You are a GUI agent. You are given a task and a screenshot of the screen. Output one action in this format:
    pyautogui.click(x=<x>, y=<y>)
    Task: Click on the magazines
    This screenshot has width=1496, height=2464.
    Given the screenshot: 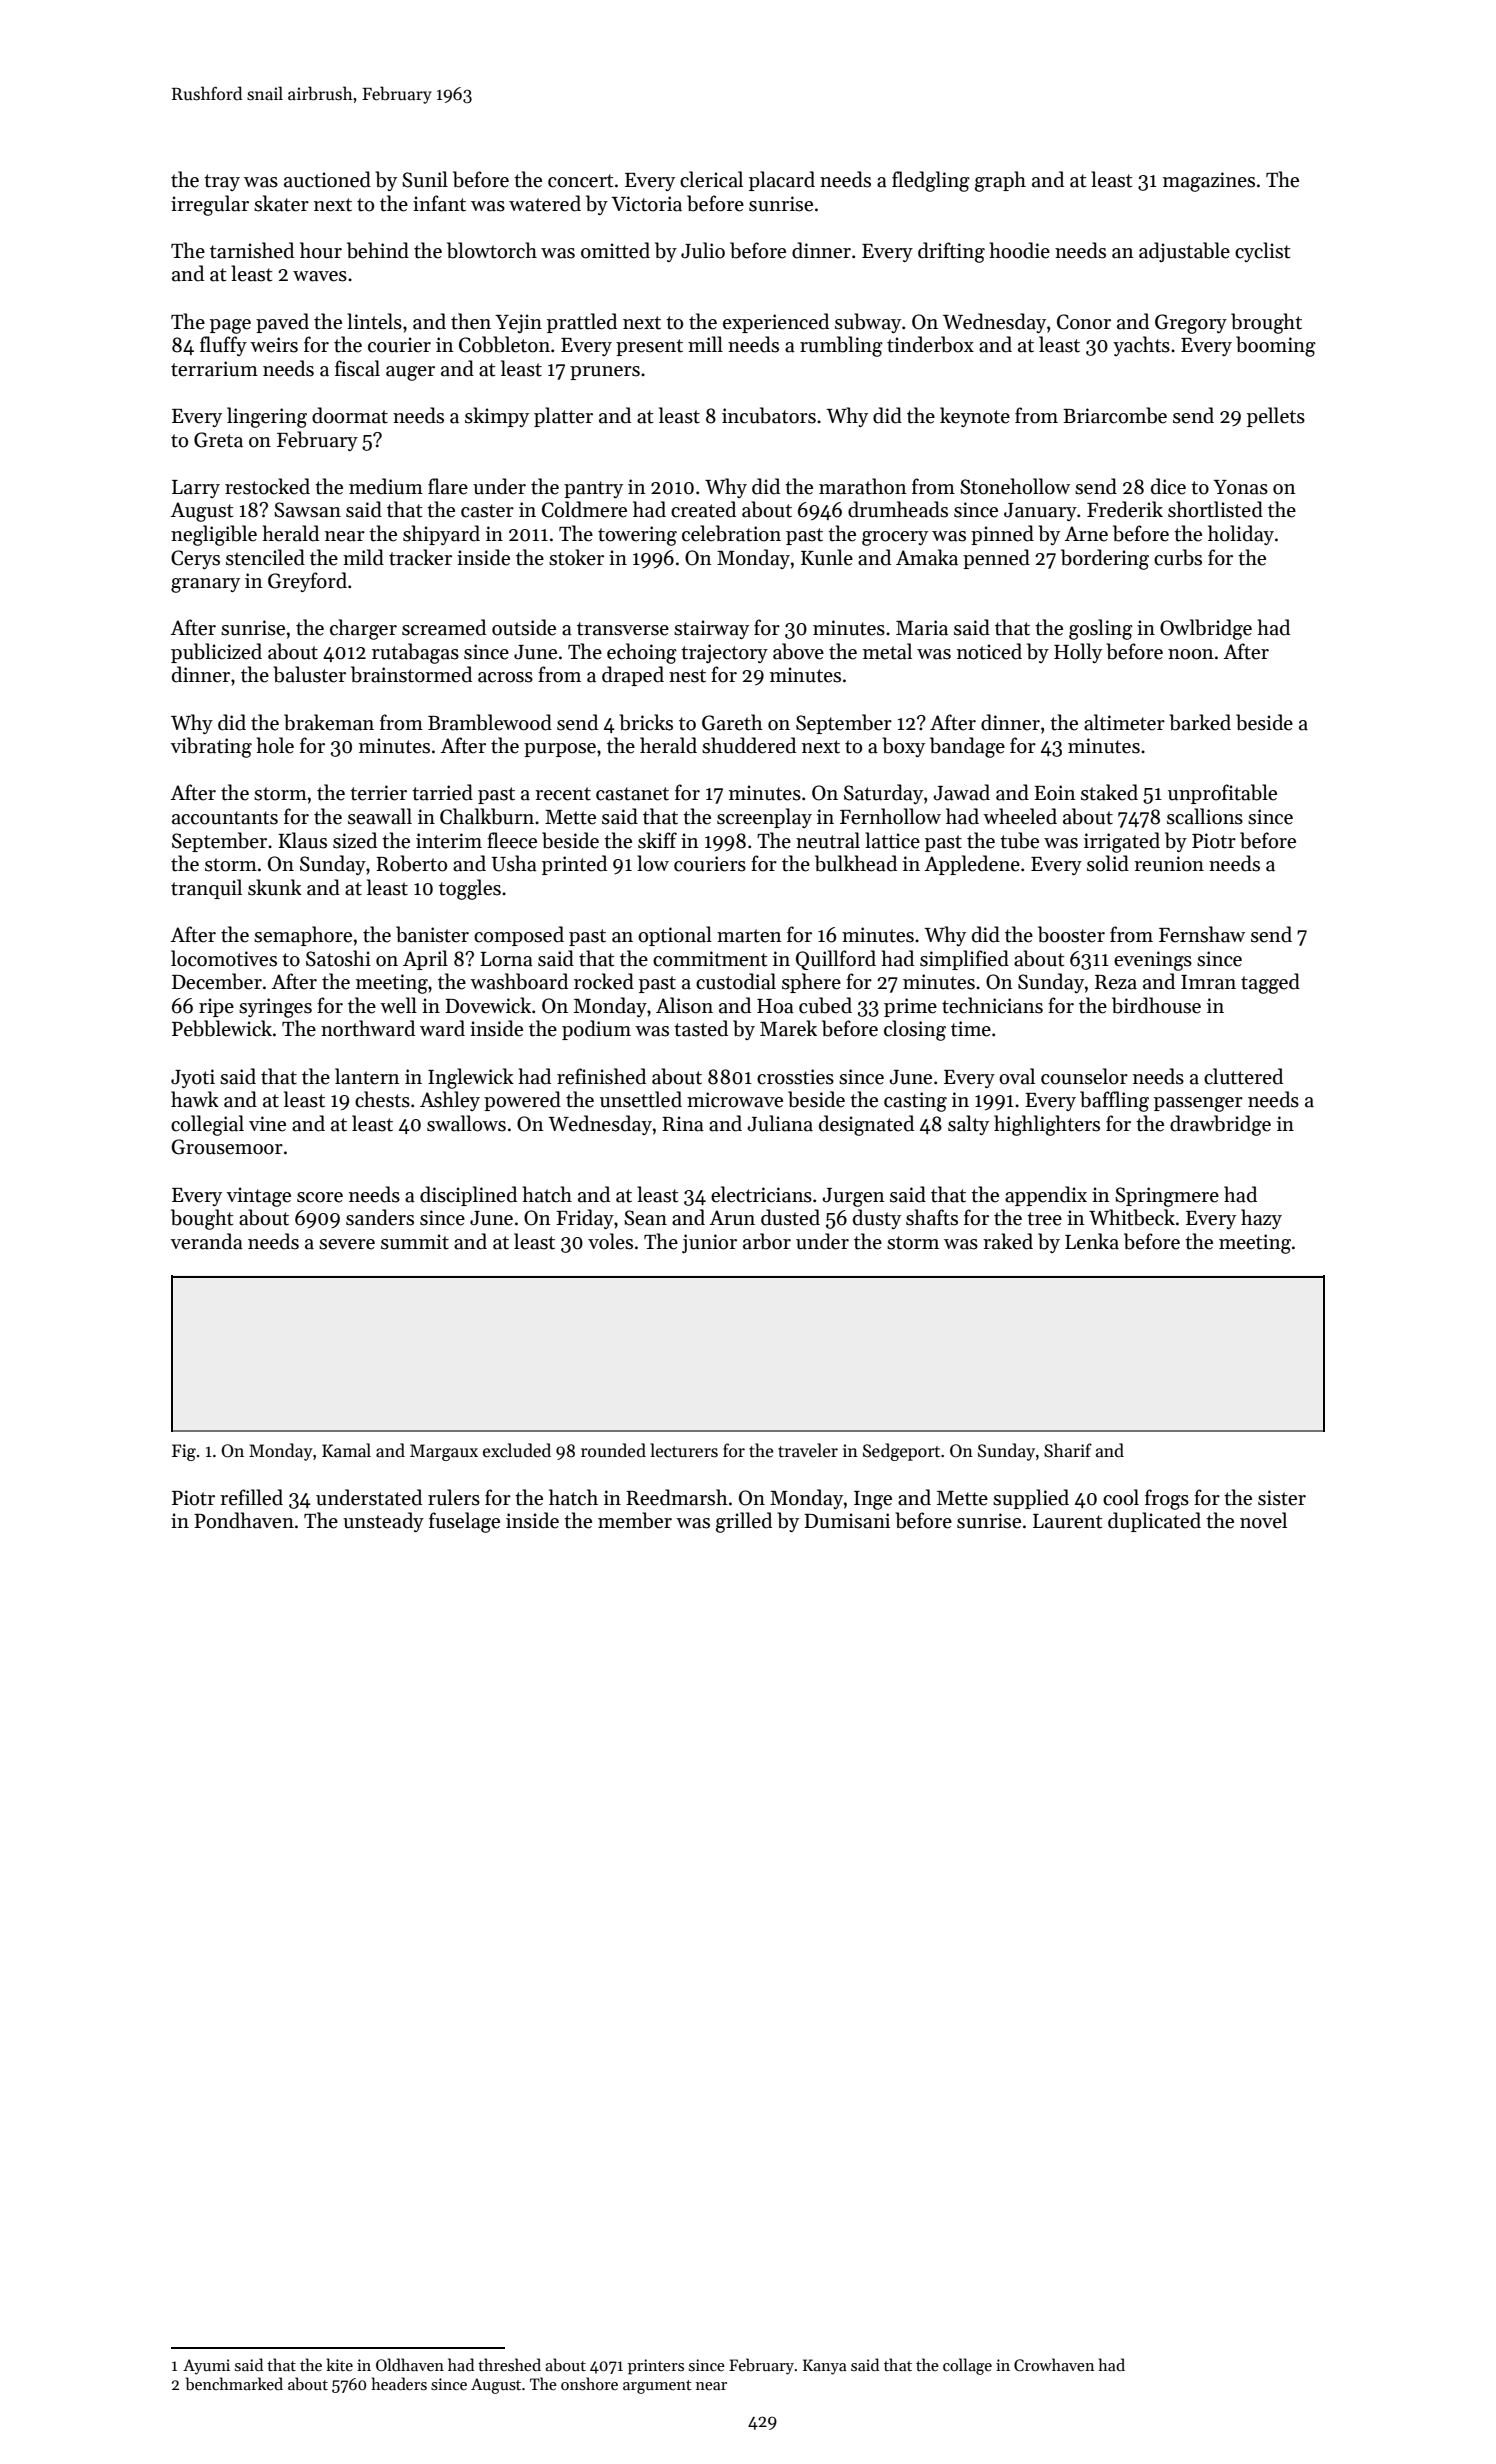 What is the action you would take?
    pyautogui.click(x=1209, y=182)
